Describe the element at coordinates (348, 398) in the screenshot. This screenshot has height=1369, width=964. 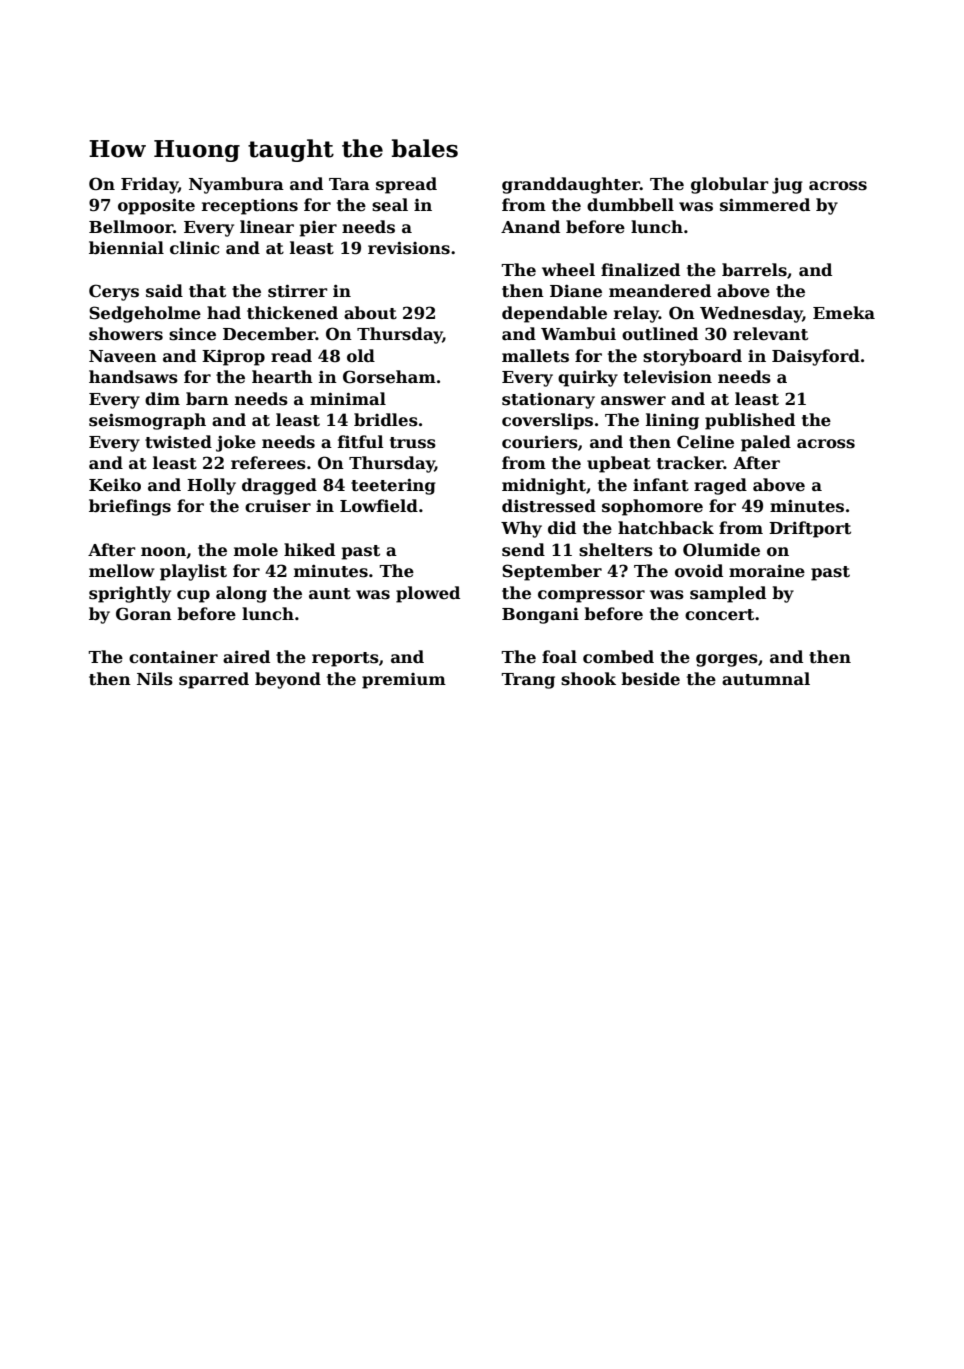
I see `minimal` at that location.
